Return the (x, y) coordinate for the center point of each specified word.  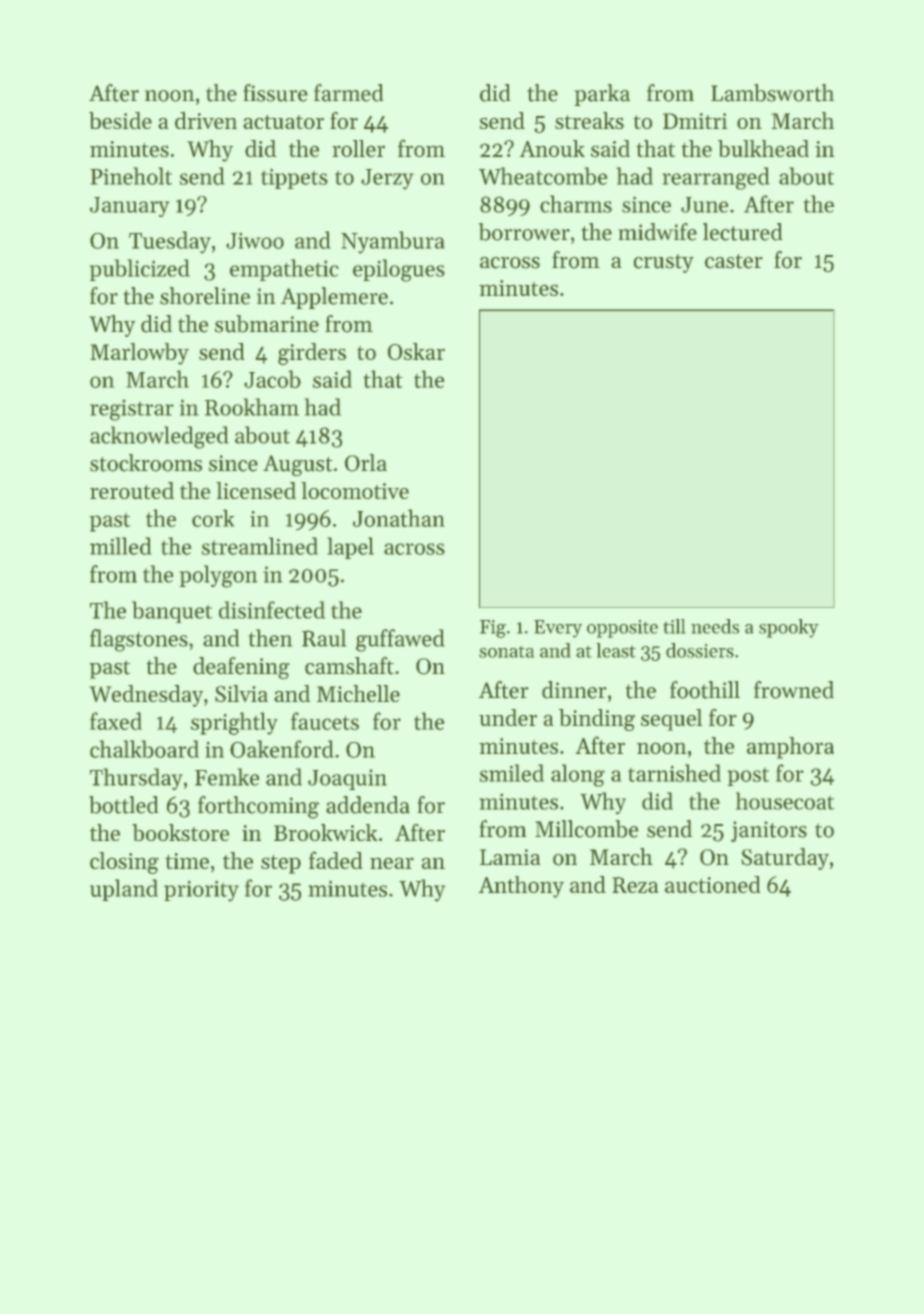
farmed (349, 93)
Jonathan (399, 518)
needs (715, 626)
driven (206, 120)
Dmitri (695, 121)
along (578, 775)
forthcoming (258, 807)
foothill (705, 690)
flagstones (139, 640)
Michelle (358, 693)
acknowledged (159, 437)
